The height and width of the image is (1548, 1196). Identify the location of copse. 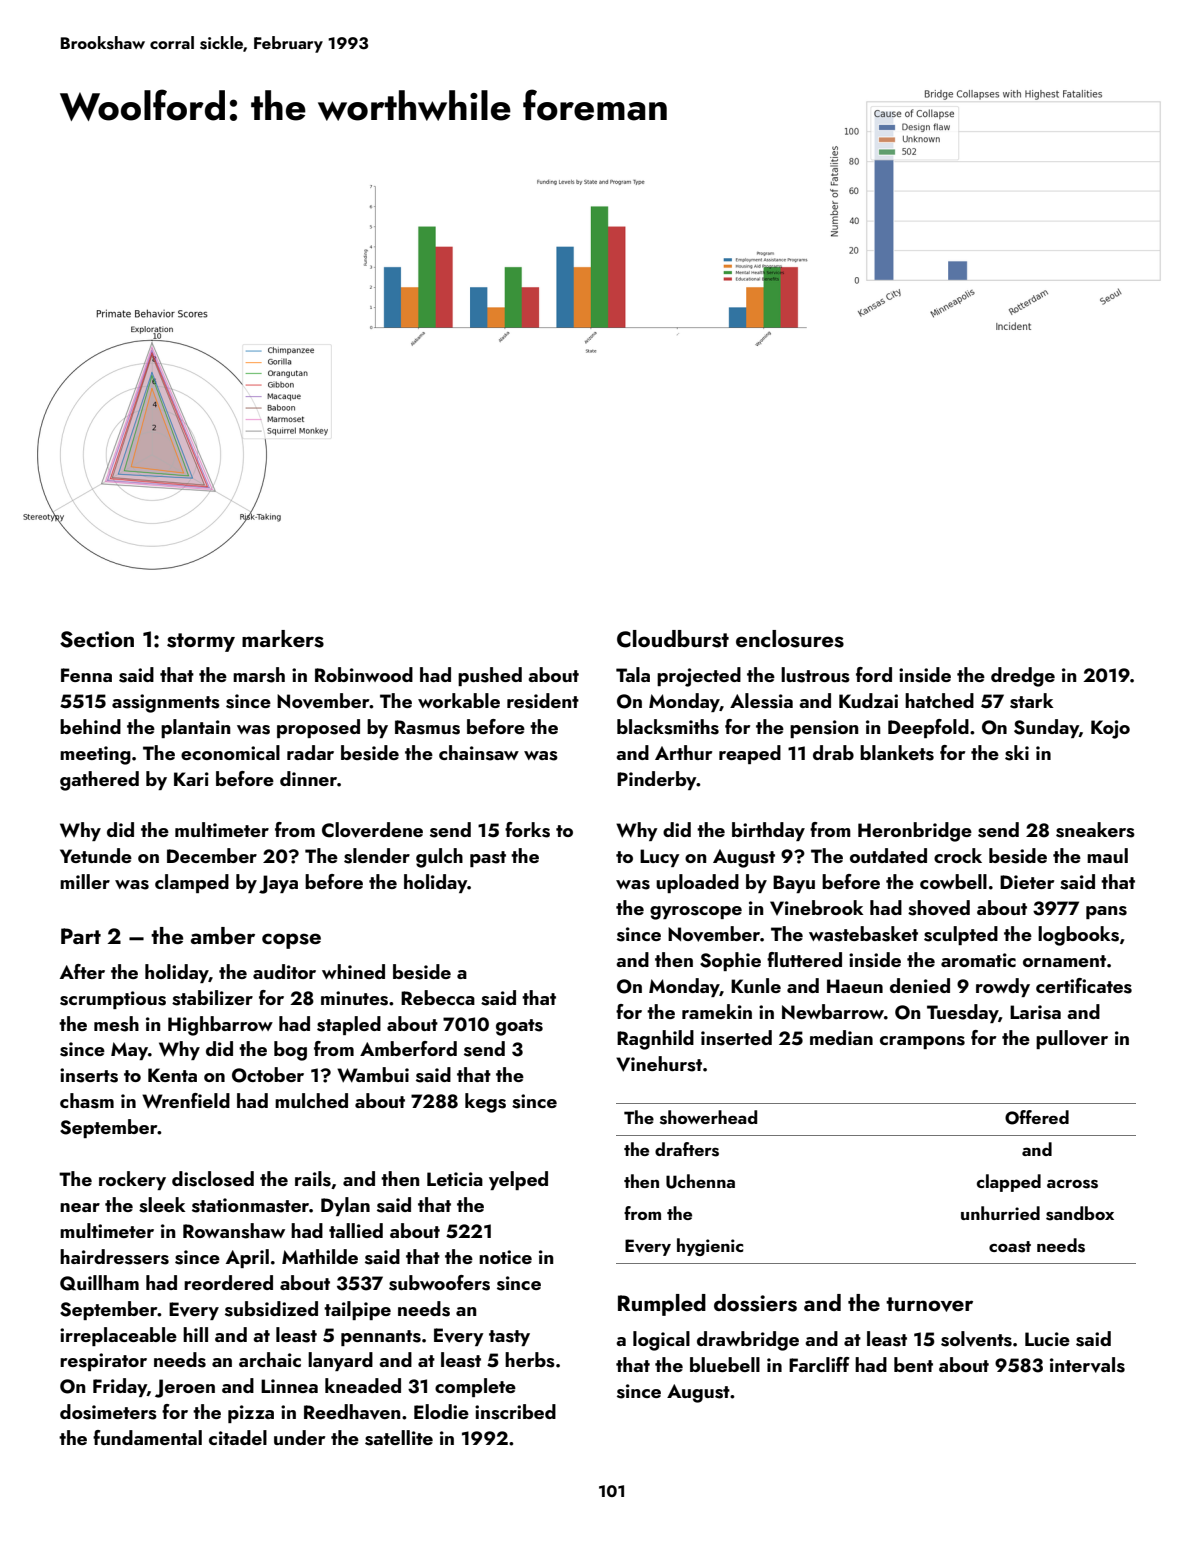
(291, 941).
